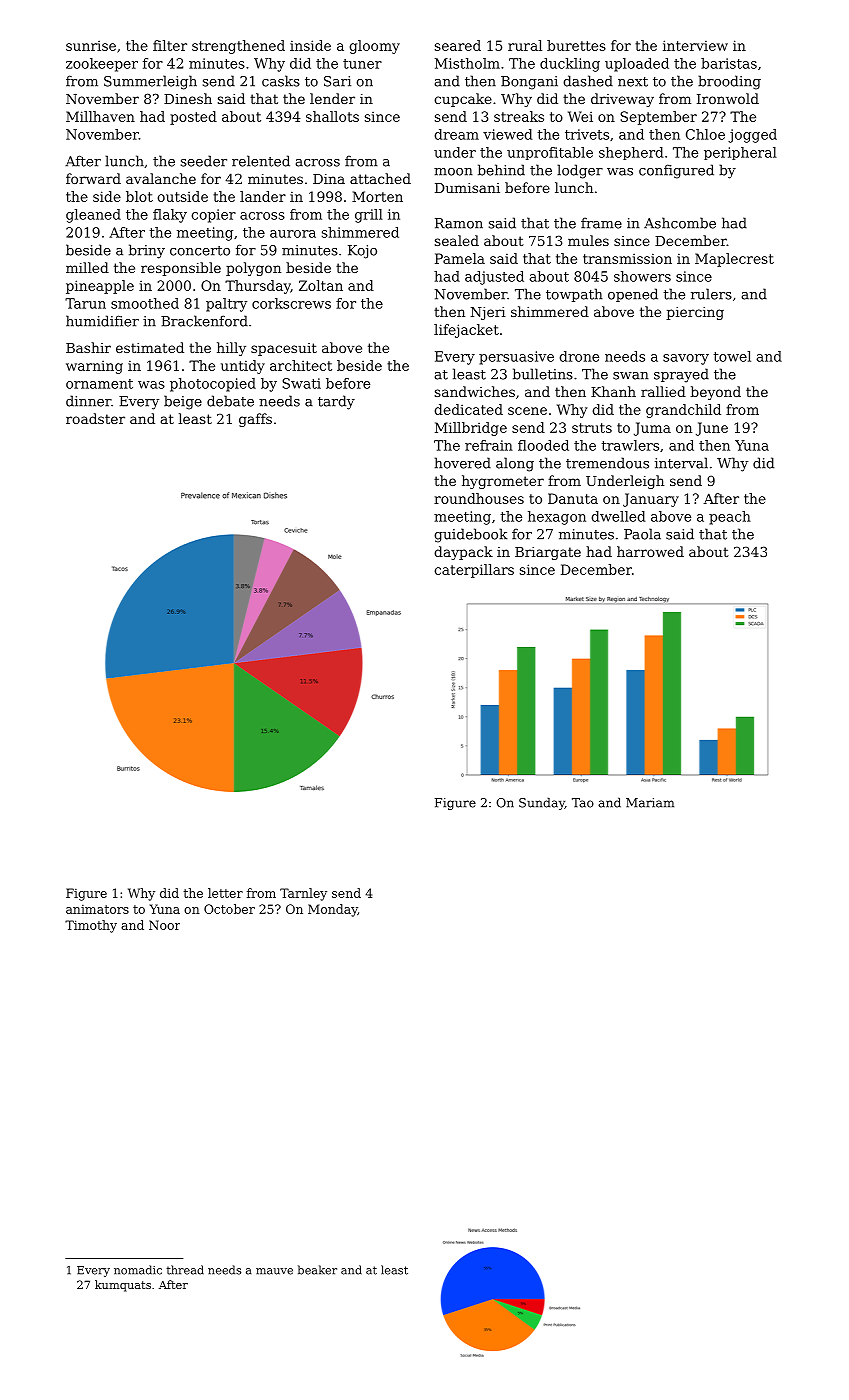 The image size is (849, 1400). What do you see at coordinates (548, 553) in the image?
I see `Briargate` at bounding box center [548, 553].
